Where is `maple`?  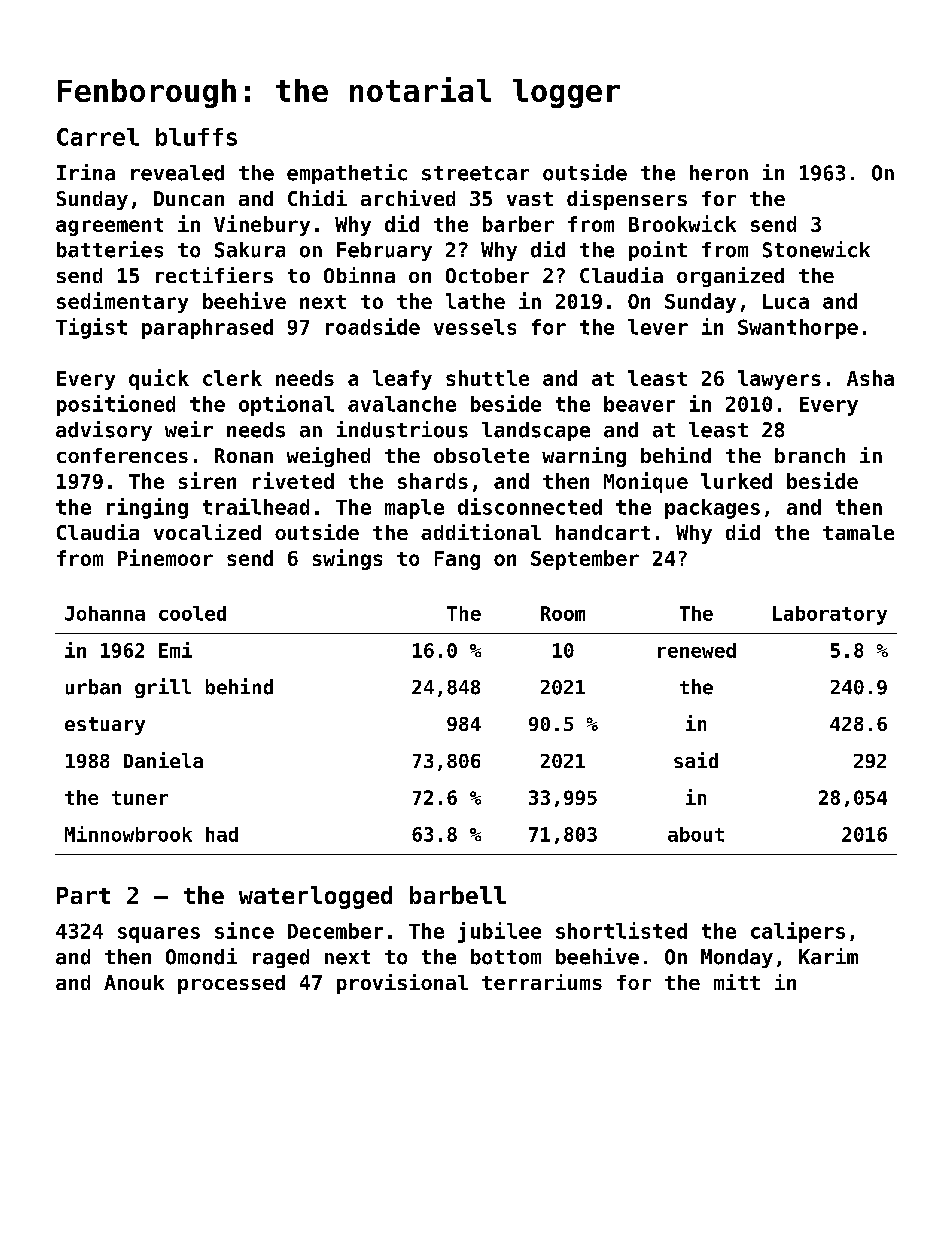 maple is located at coordinates (414, 509).
